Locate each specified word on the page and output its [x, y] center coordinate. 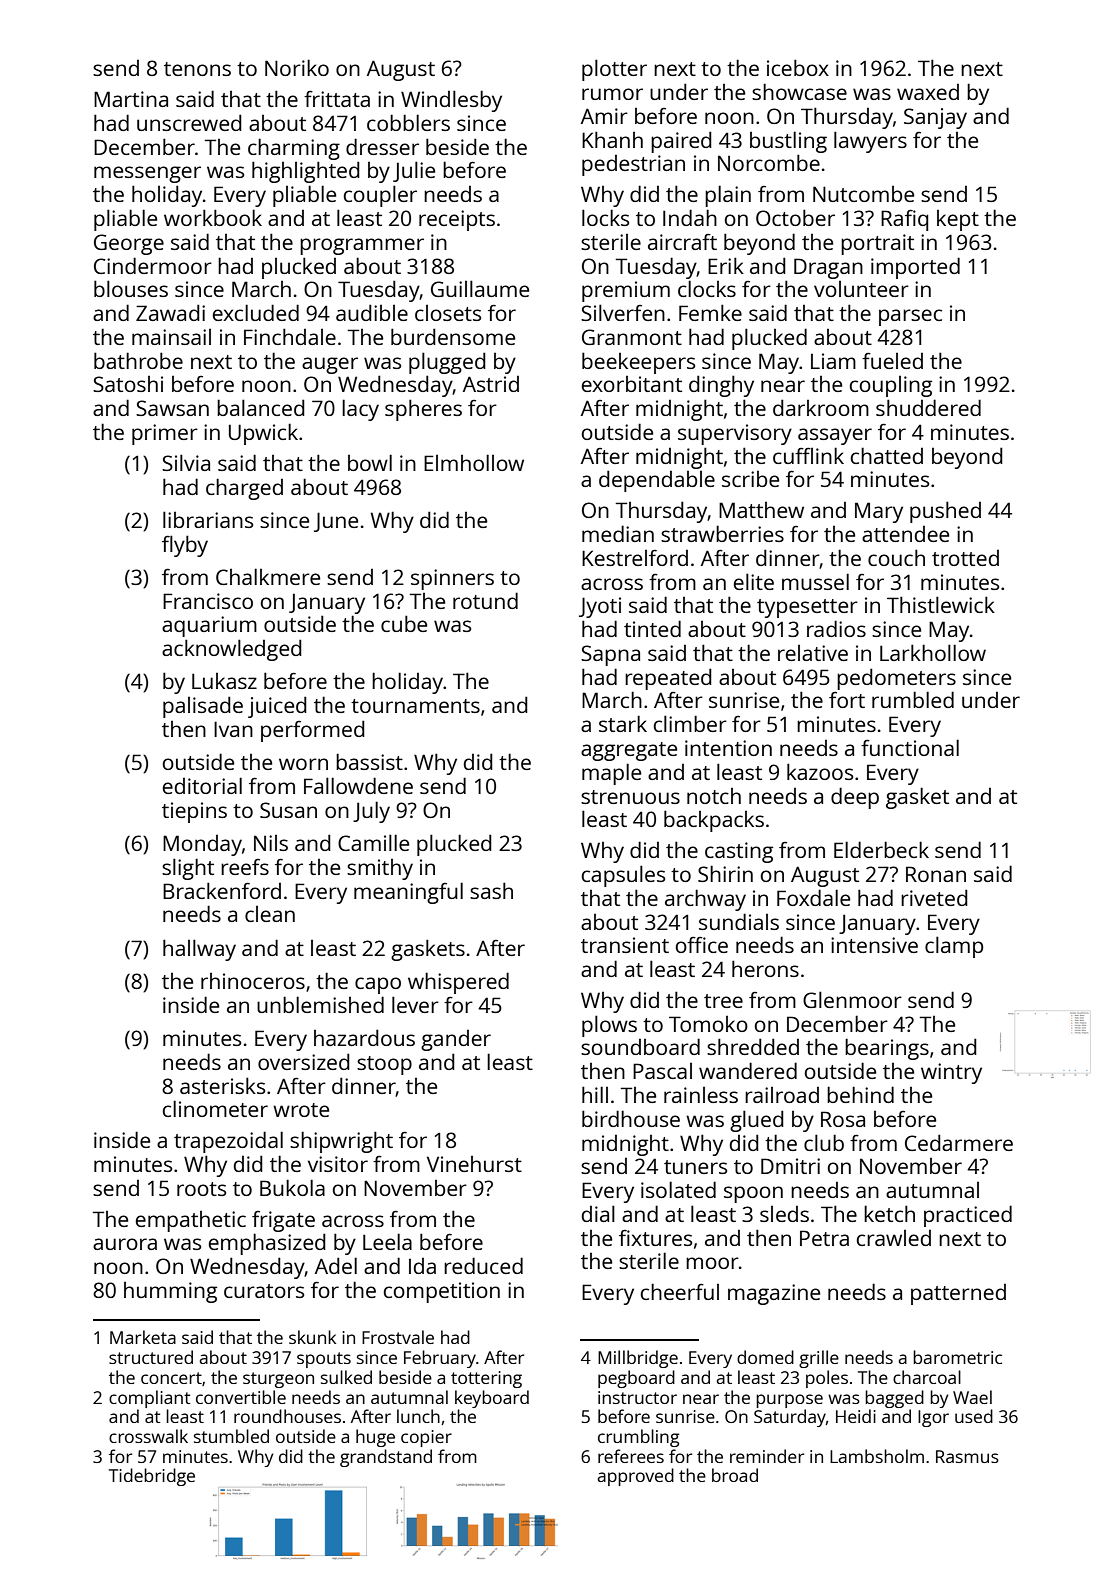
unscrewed [189, 122]
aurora [125, 1244]
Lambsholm [877, 1456]
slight [188, 869]
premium [626, 291]
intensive [874, 945]
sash [491, 890]
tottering [486, 1379]
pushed [945, 512]
